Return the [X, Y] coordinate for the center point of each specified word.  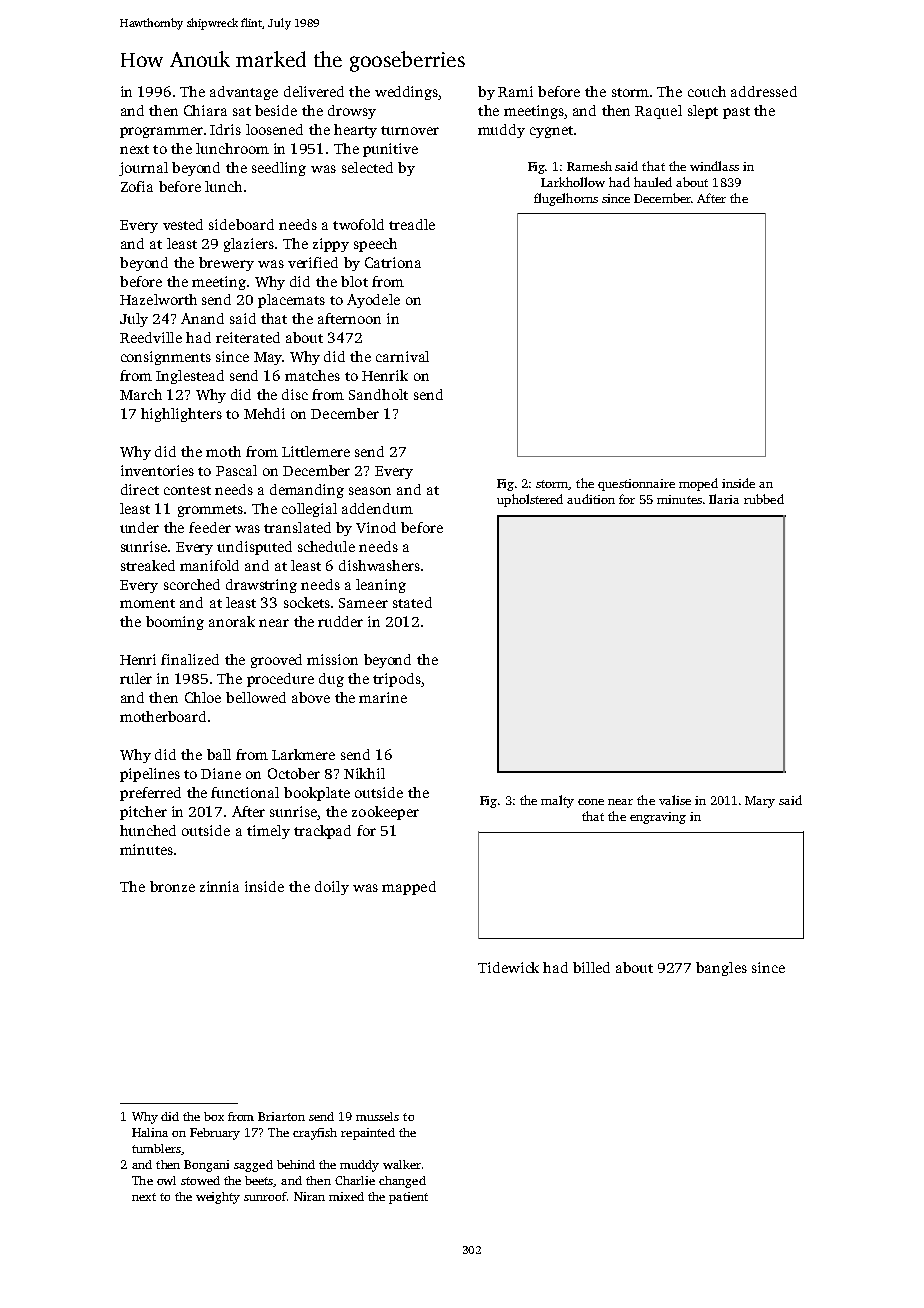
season [370, 491]
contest [187, 490]
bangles [721, 969]
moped [698, 484]
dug [331, 680]
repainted [368, 1134]
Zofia [137, 186]
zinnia [219, 886]
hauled [653, 182]
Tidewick [508, 967]
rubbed [764, 499]
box [214, 1116]
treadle [412, 224]
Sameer [363, 603]
